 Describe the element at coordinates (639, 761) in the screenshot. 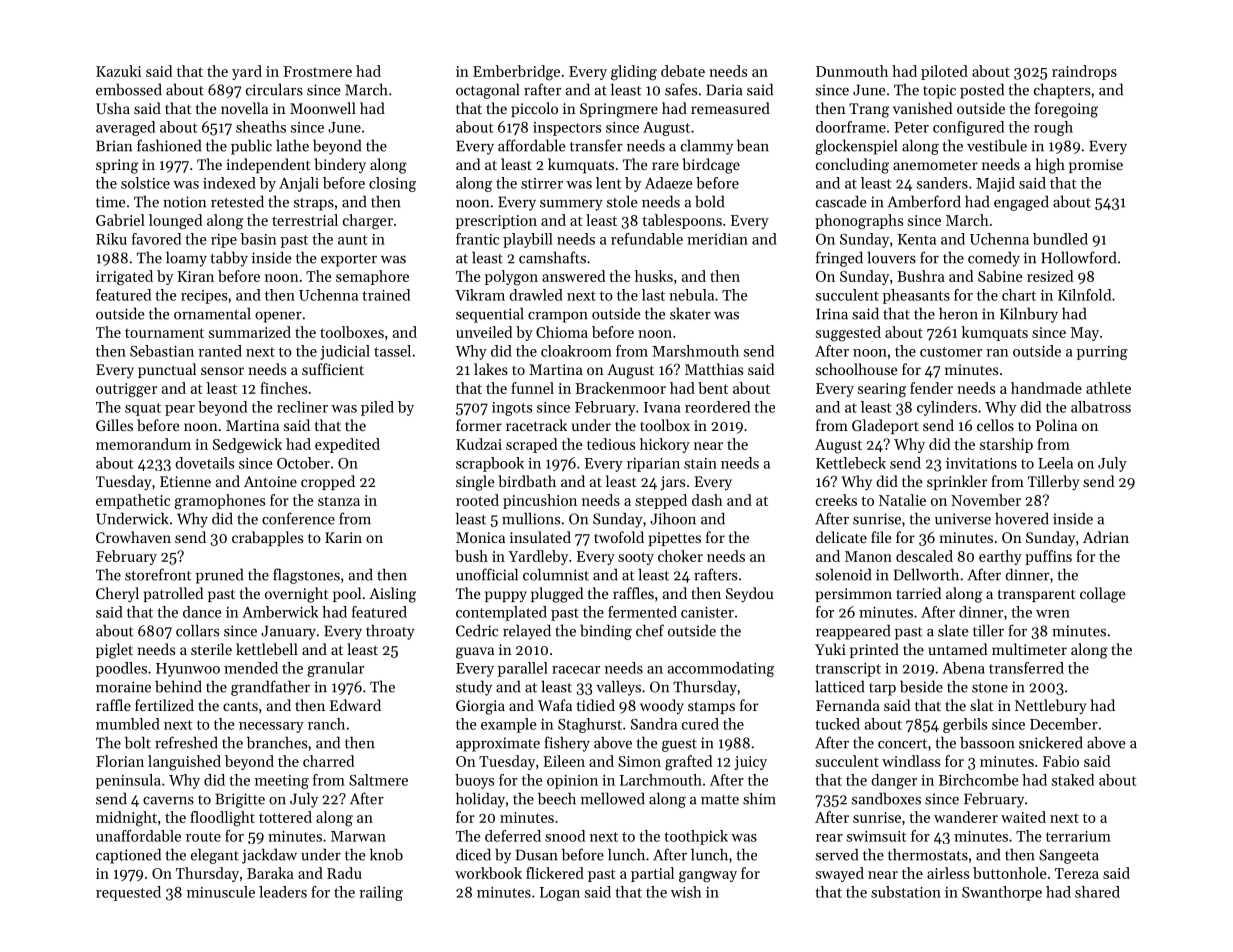

I see `Simon` at that location.
